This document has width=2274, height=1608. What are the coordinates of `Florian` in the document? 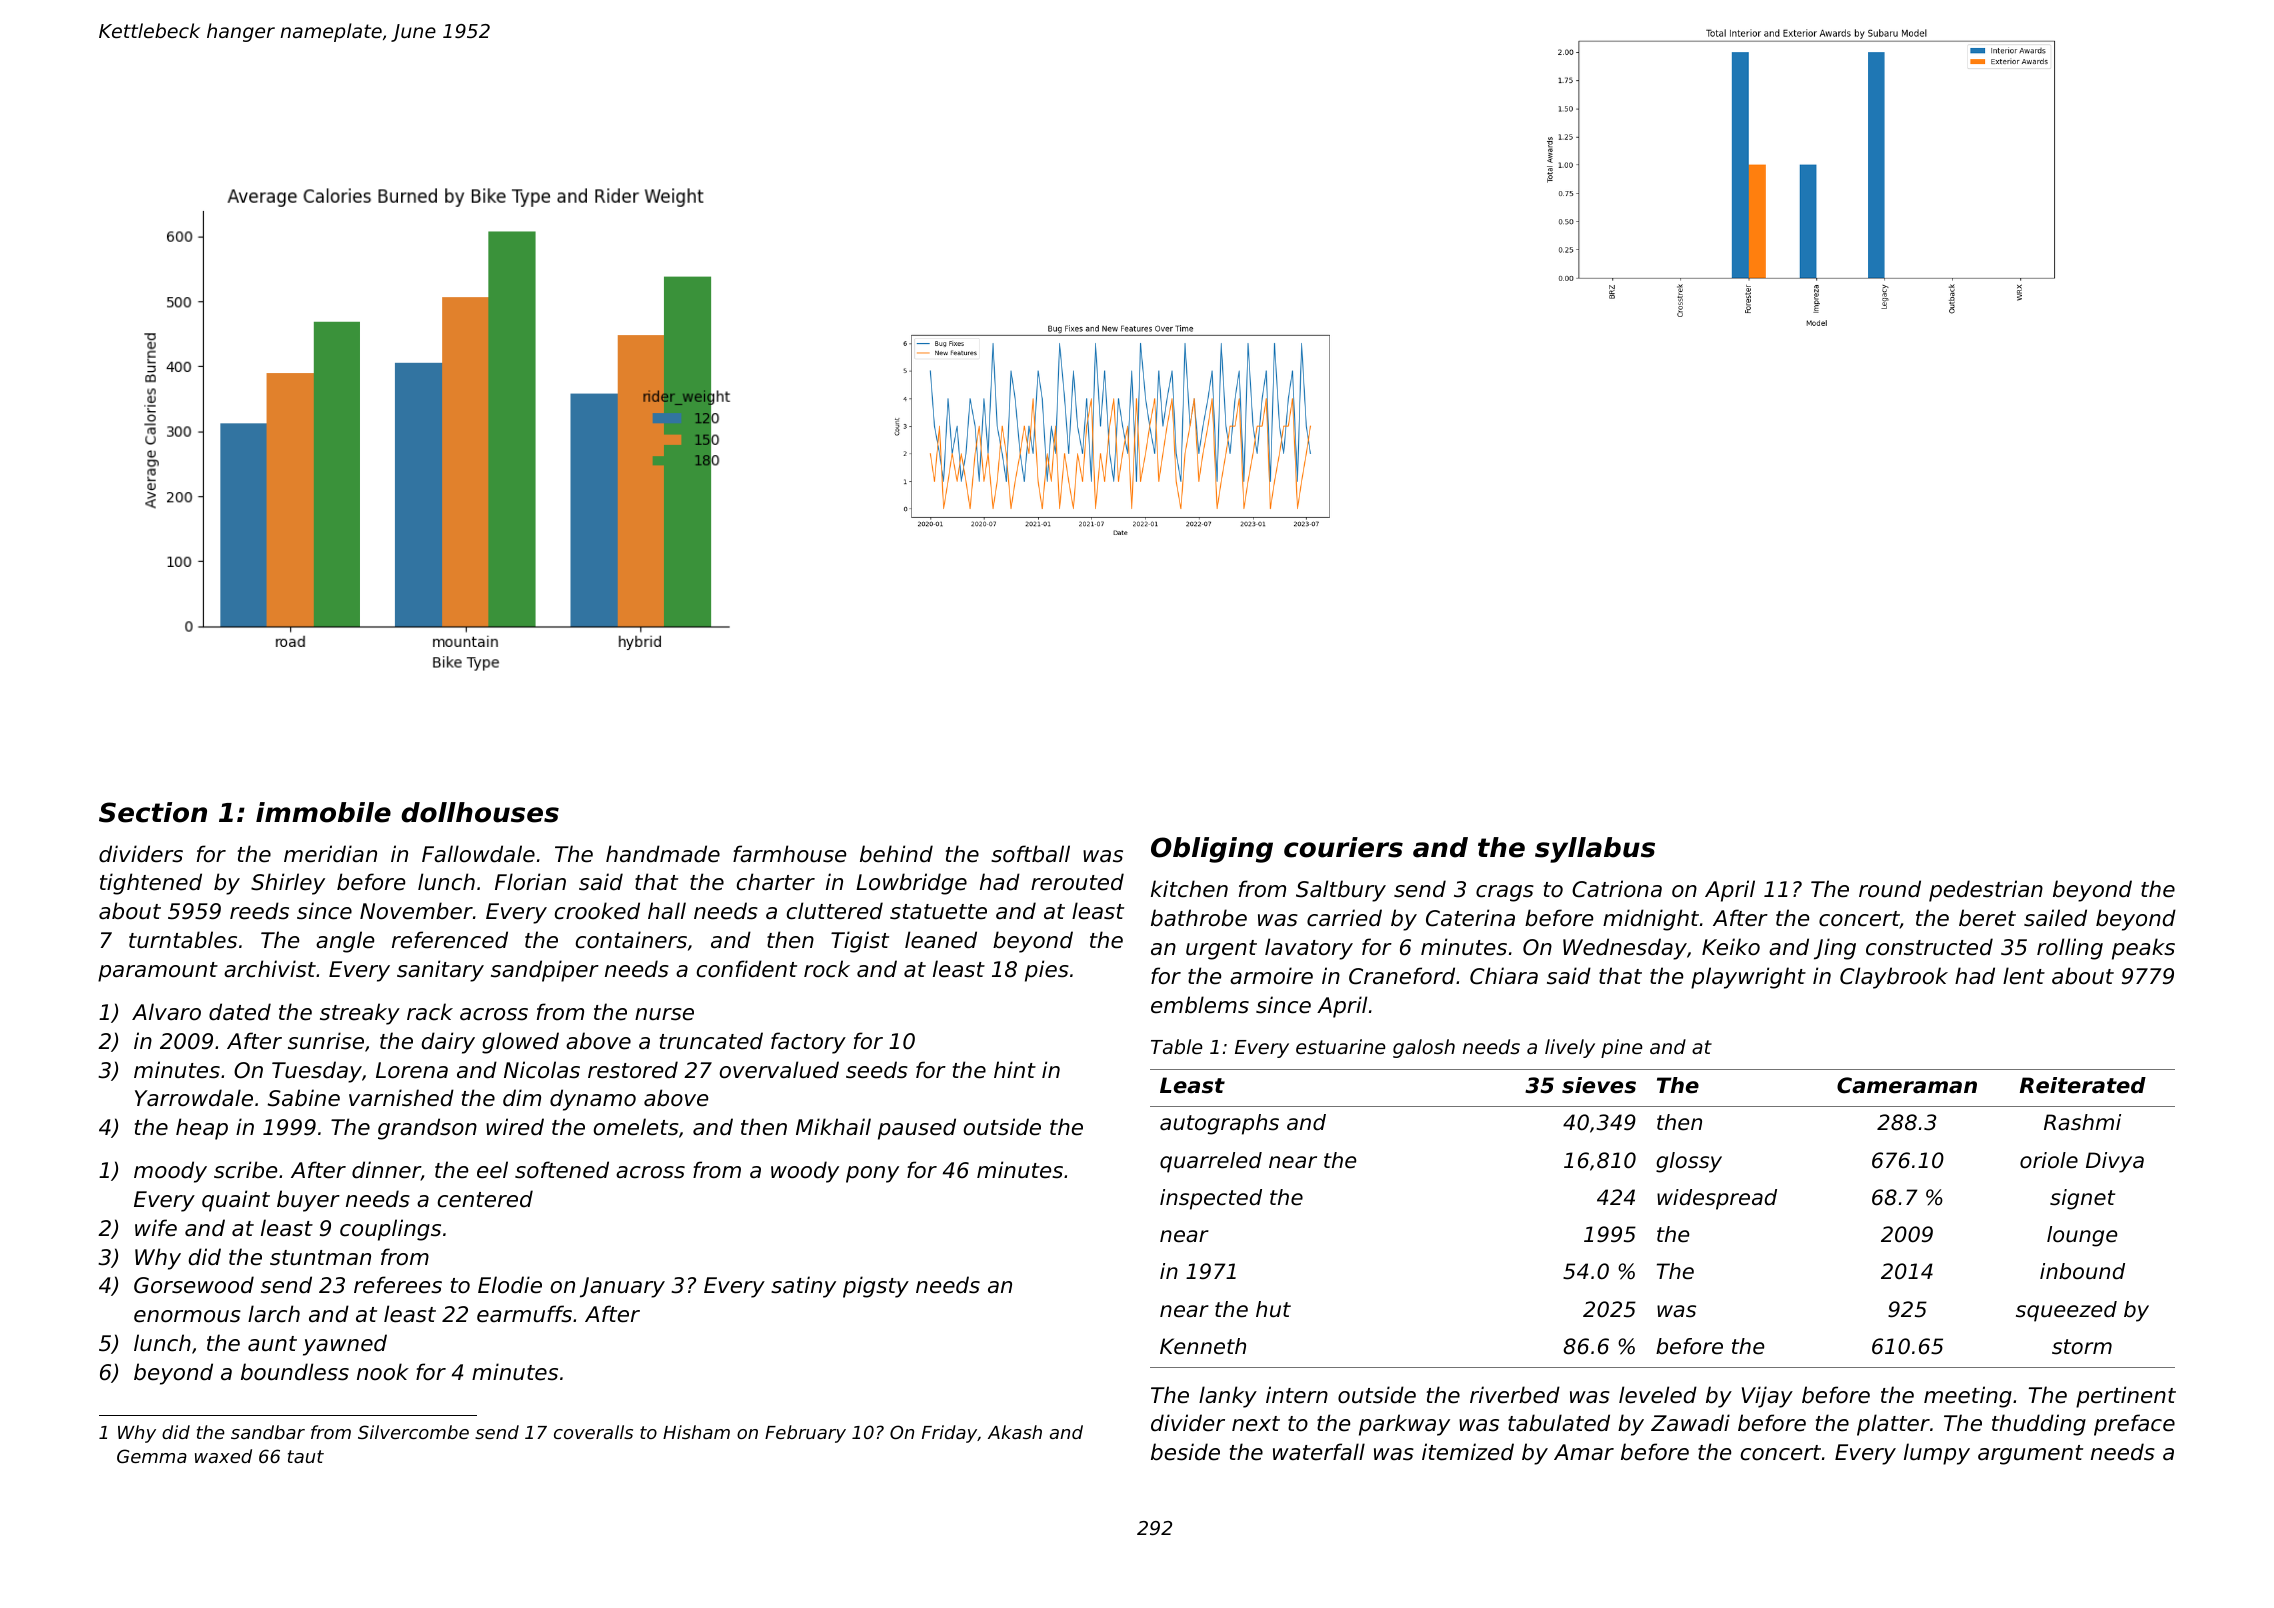 It's located at (530, 882).
